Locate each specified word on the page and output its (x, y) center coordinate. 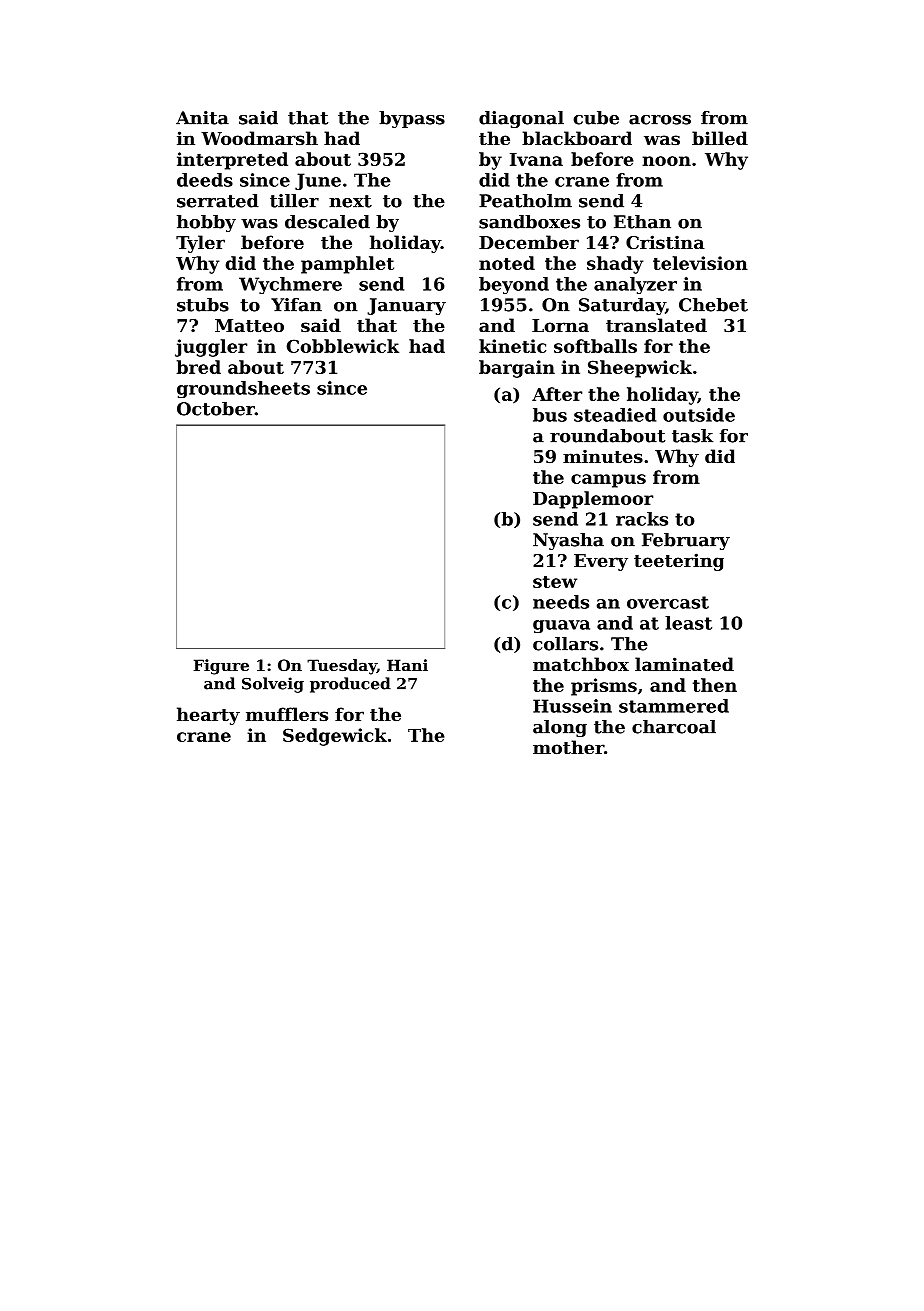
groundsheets (243, 389)
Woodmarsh (259, 138)
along (560, 728)
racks (642, 519)
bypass (412, 119)
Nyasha (568, 541)
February (686, 541)
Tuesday (342, 667)
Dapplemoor (593, 500)
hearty (208, 716)
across (660, 120)
